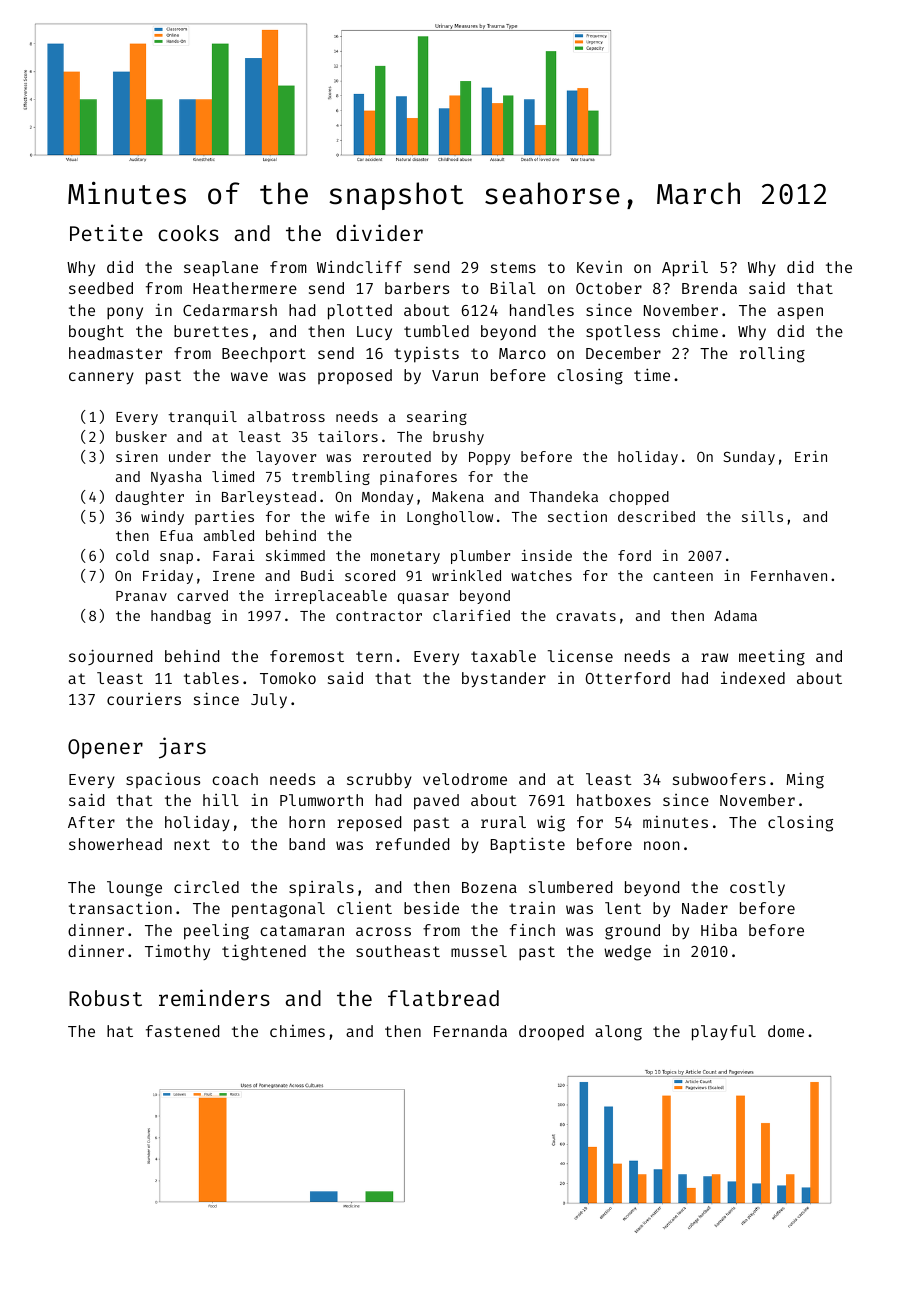 Image resolution: width=924 pixels, height=1311 pixels. What do you see at coordinates (379, 232) in the page?
I see `divider` at bounding box center [379, 232].
